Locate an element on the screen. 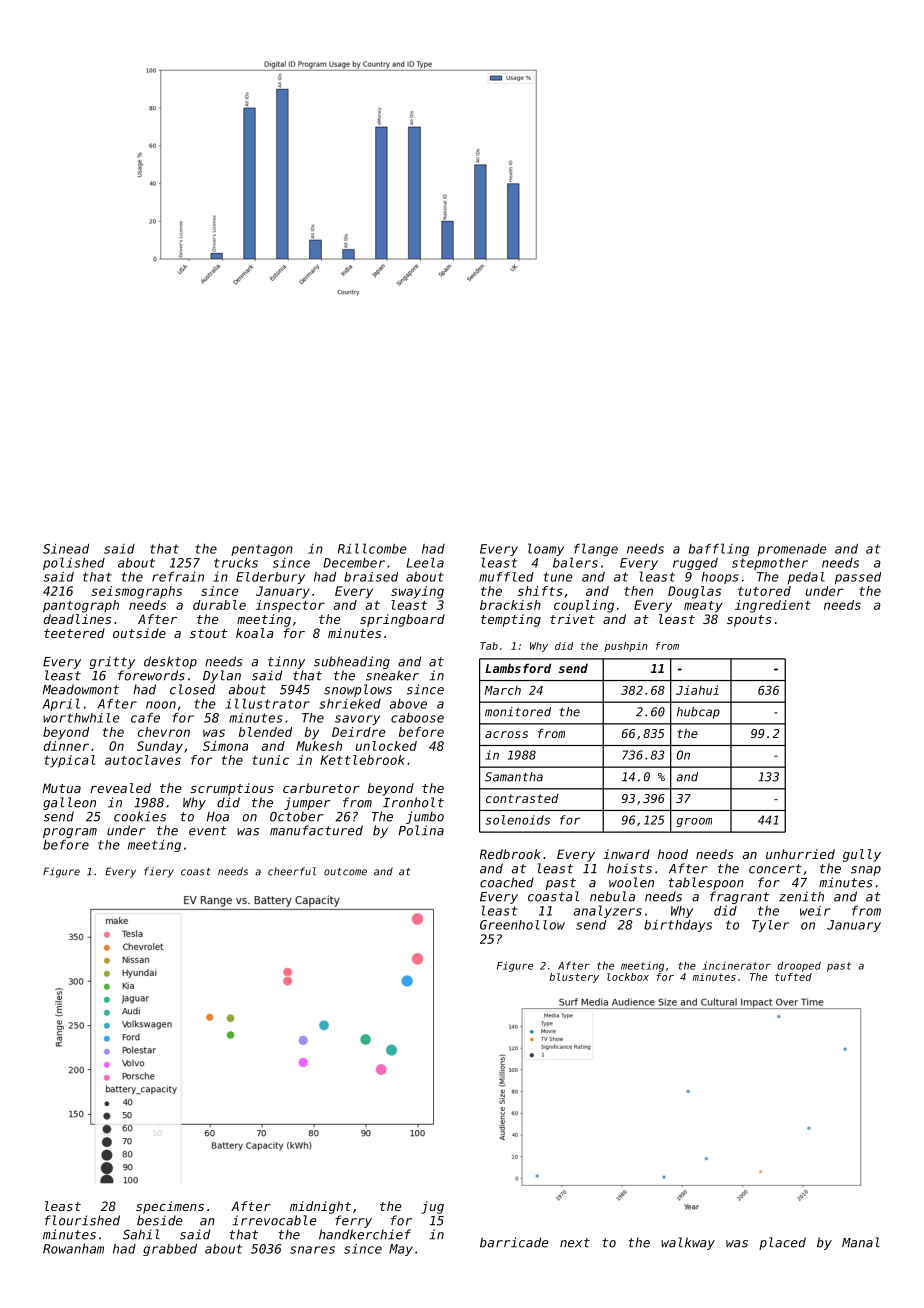 The image size is (924, 1308). specimens is located at coordinates (170, 1207).
